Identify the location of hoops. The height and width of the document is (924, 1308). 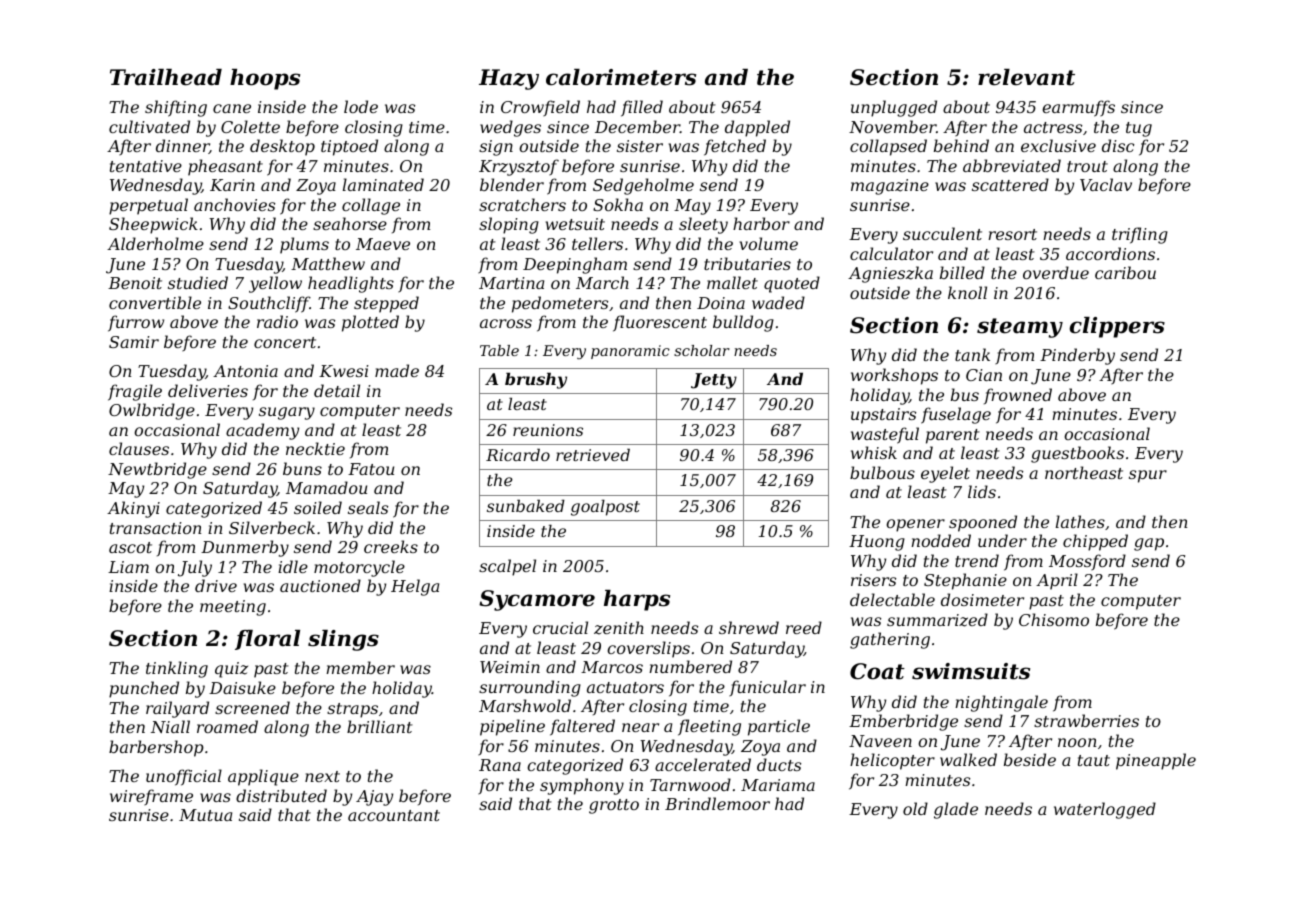
(265, 79).
